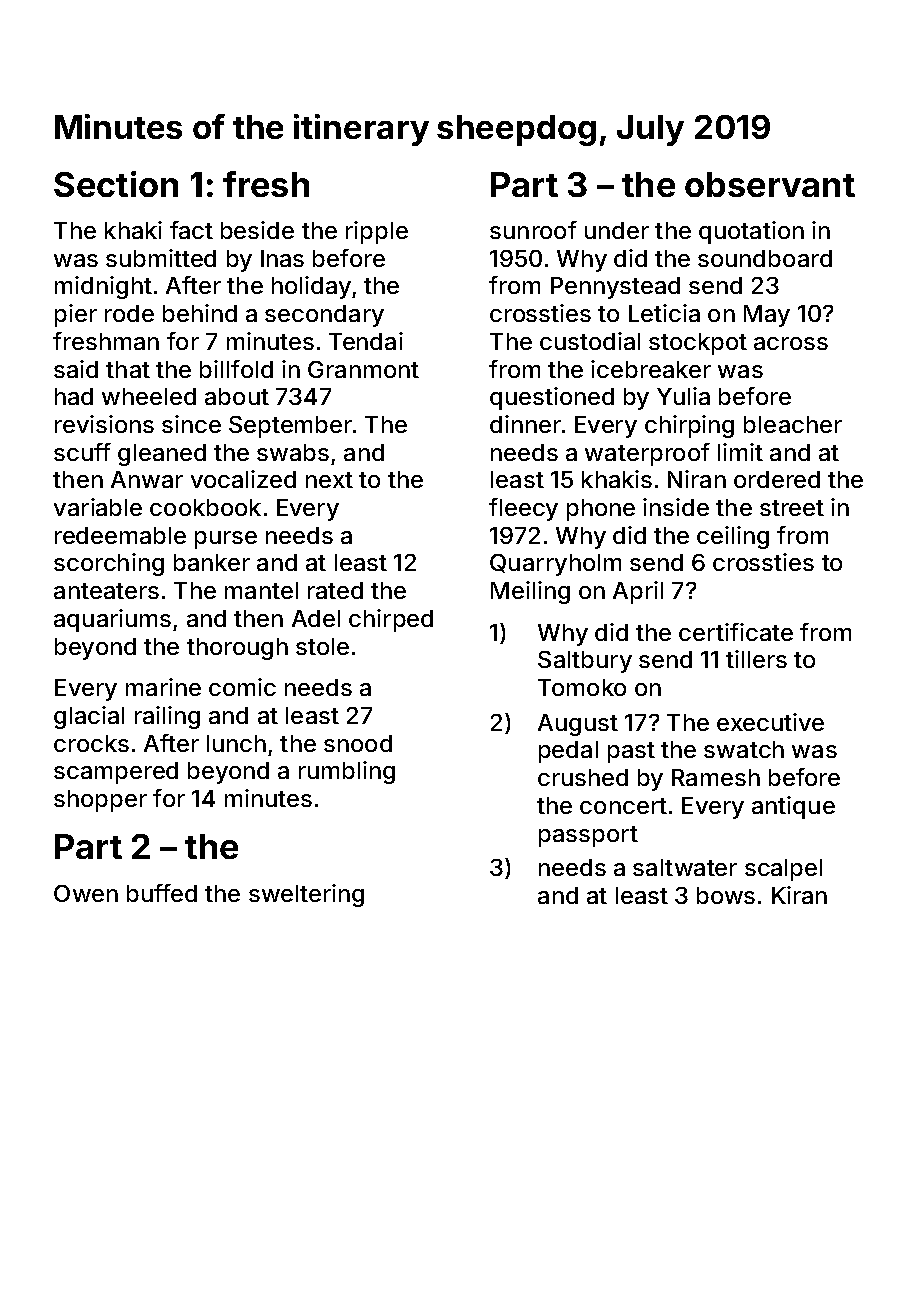  Describe the element at coordinates (765, 258) in the document. I see `soundboard` at that location.
